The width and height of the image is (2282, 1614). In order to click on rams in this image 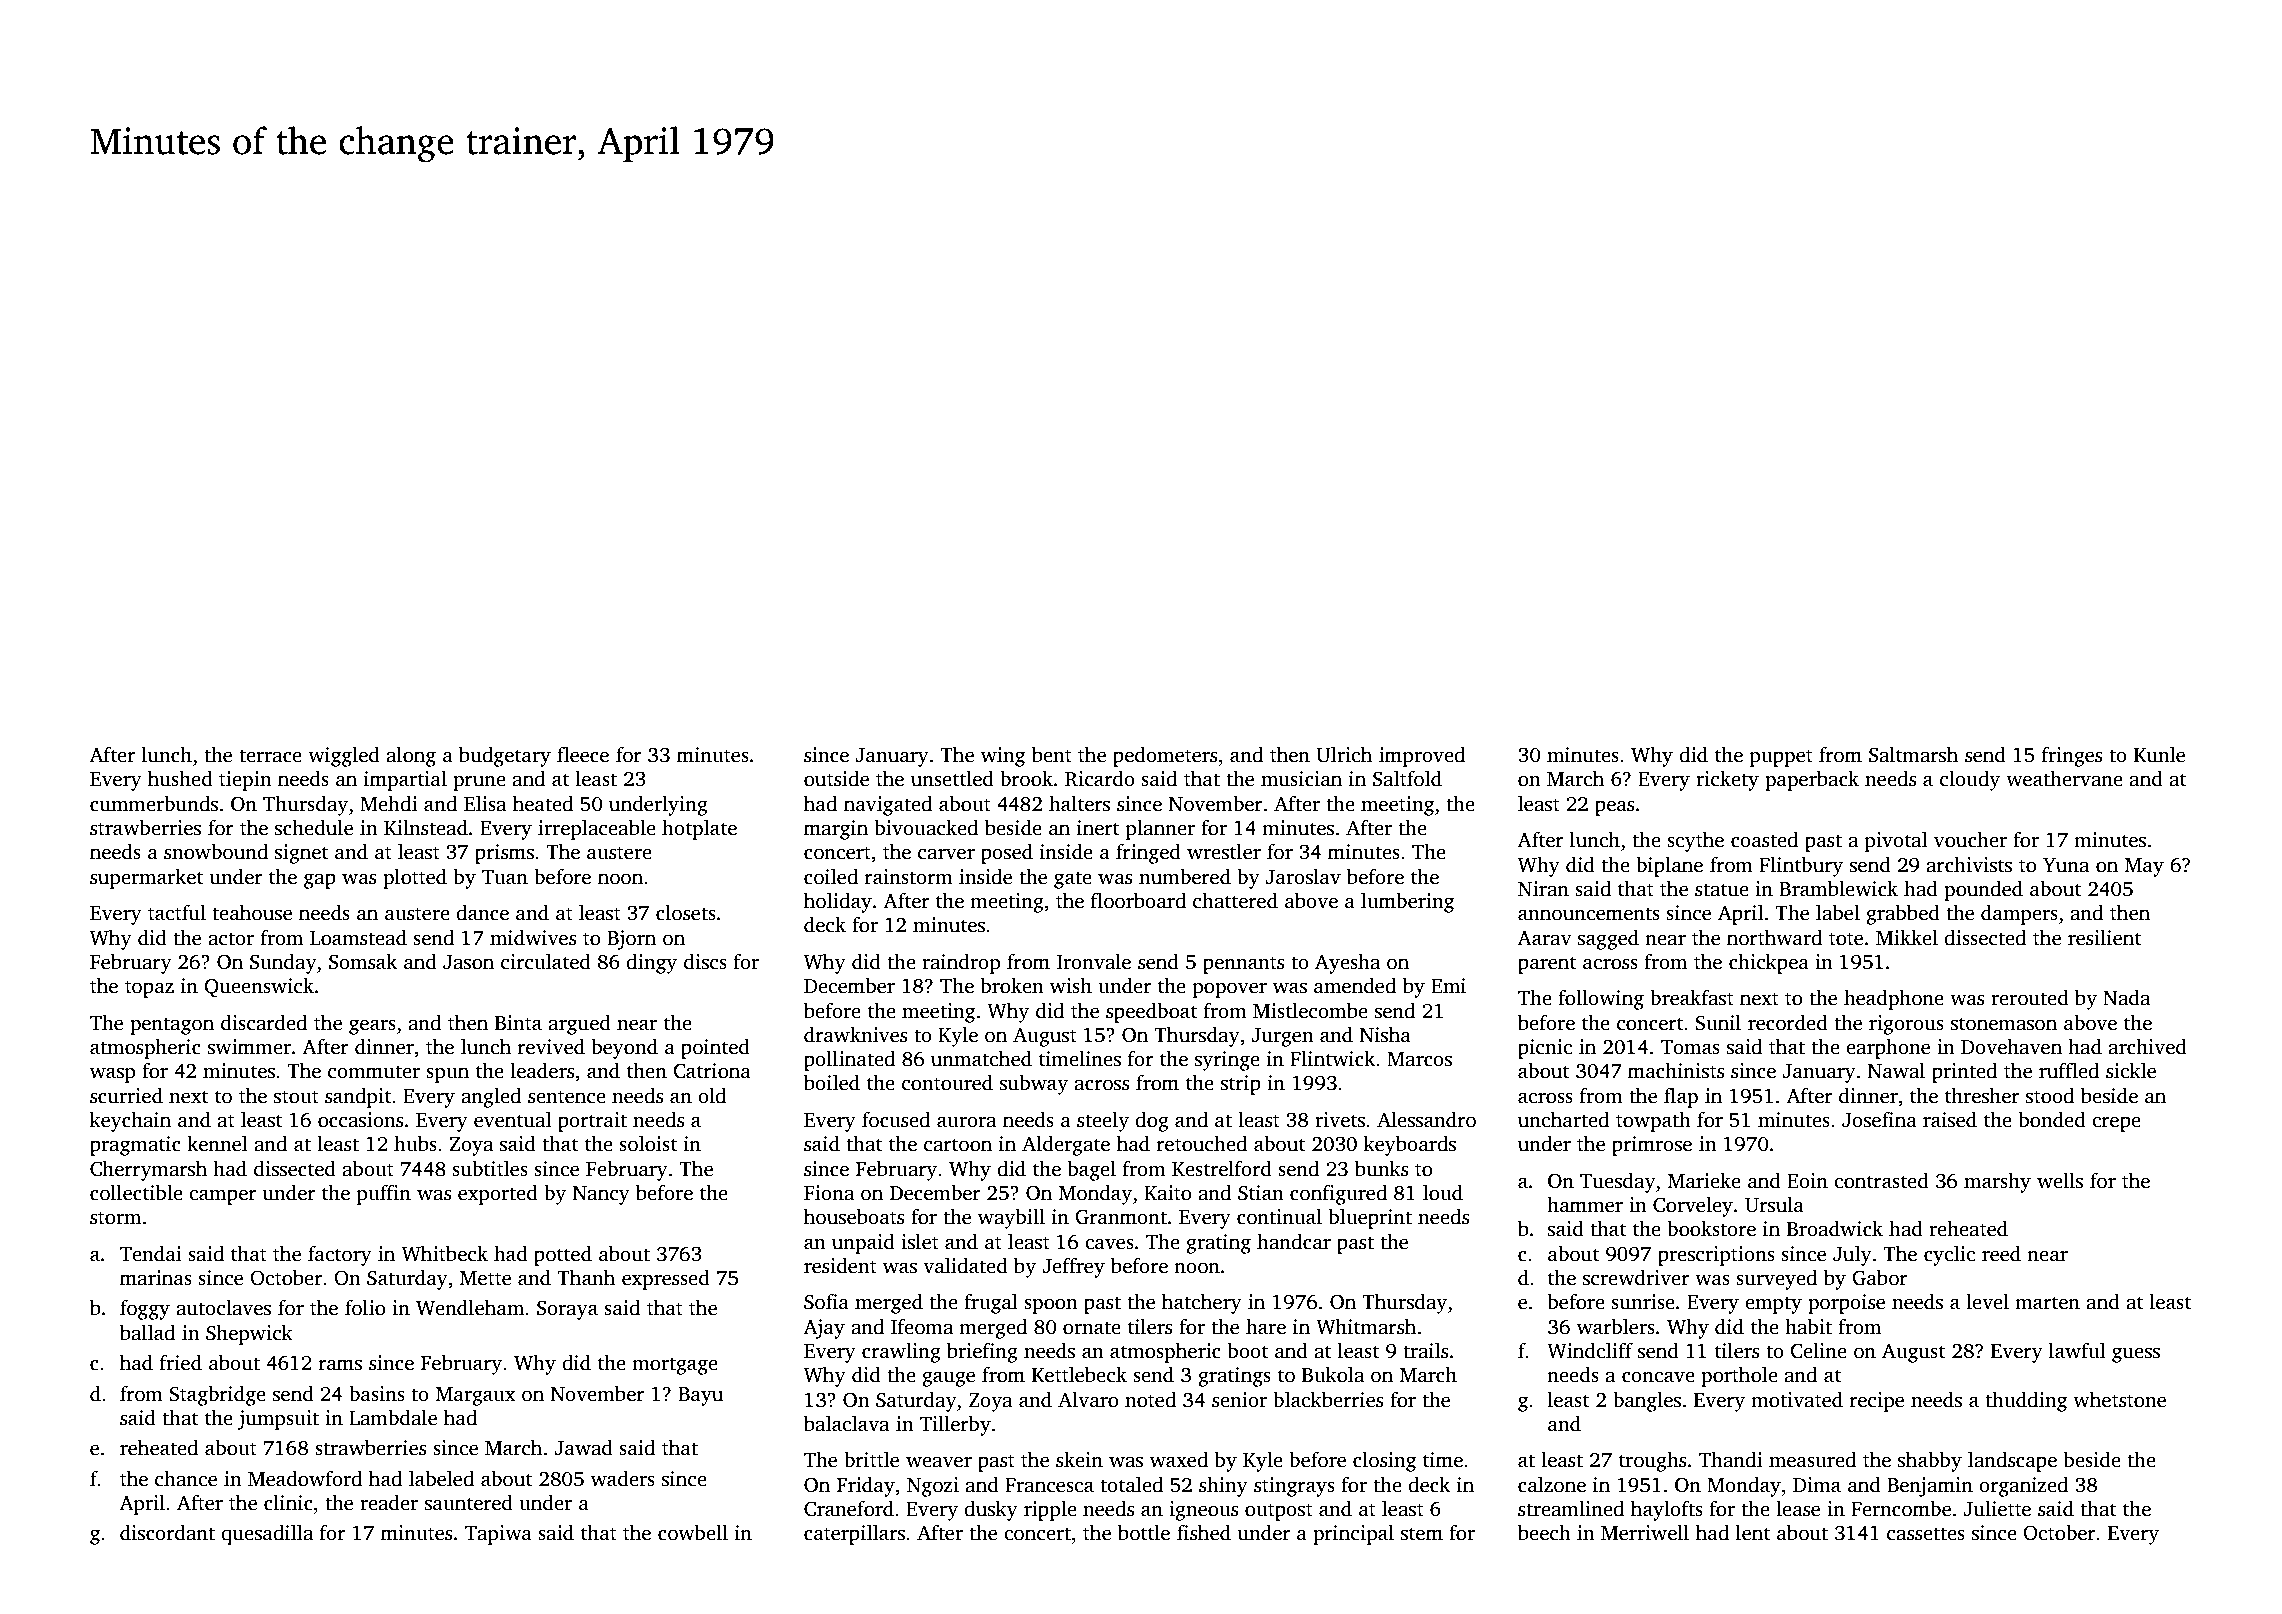, I will do `click(340, 1365)`.
